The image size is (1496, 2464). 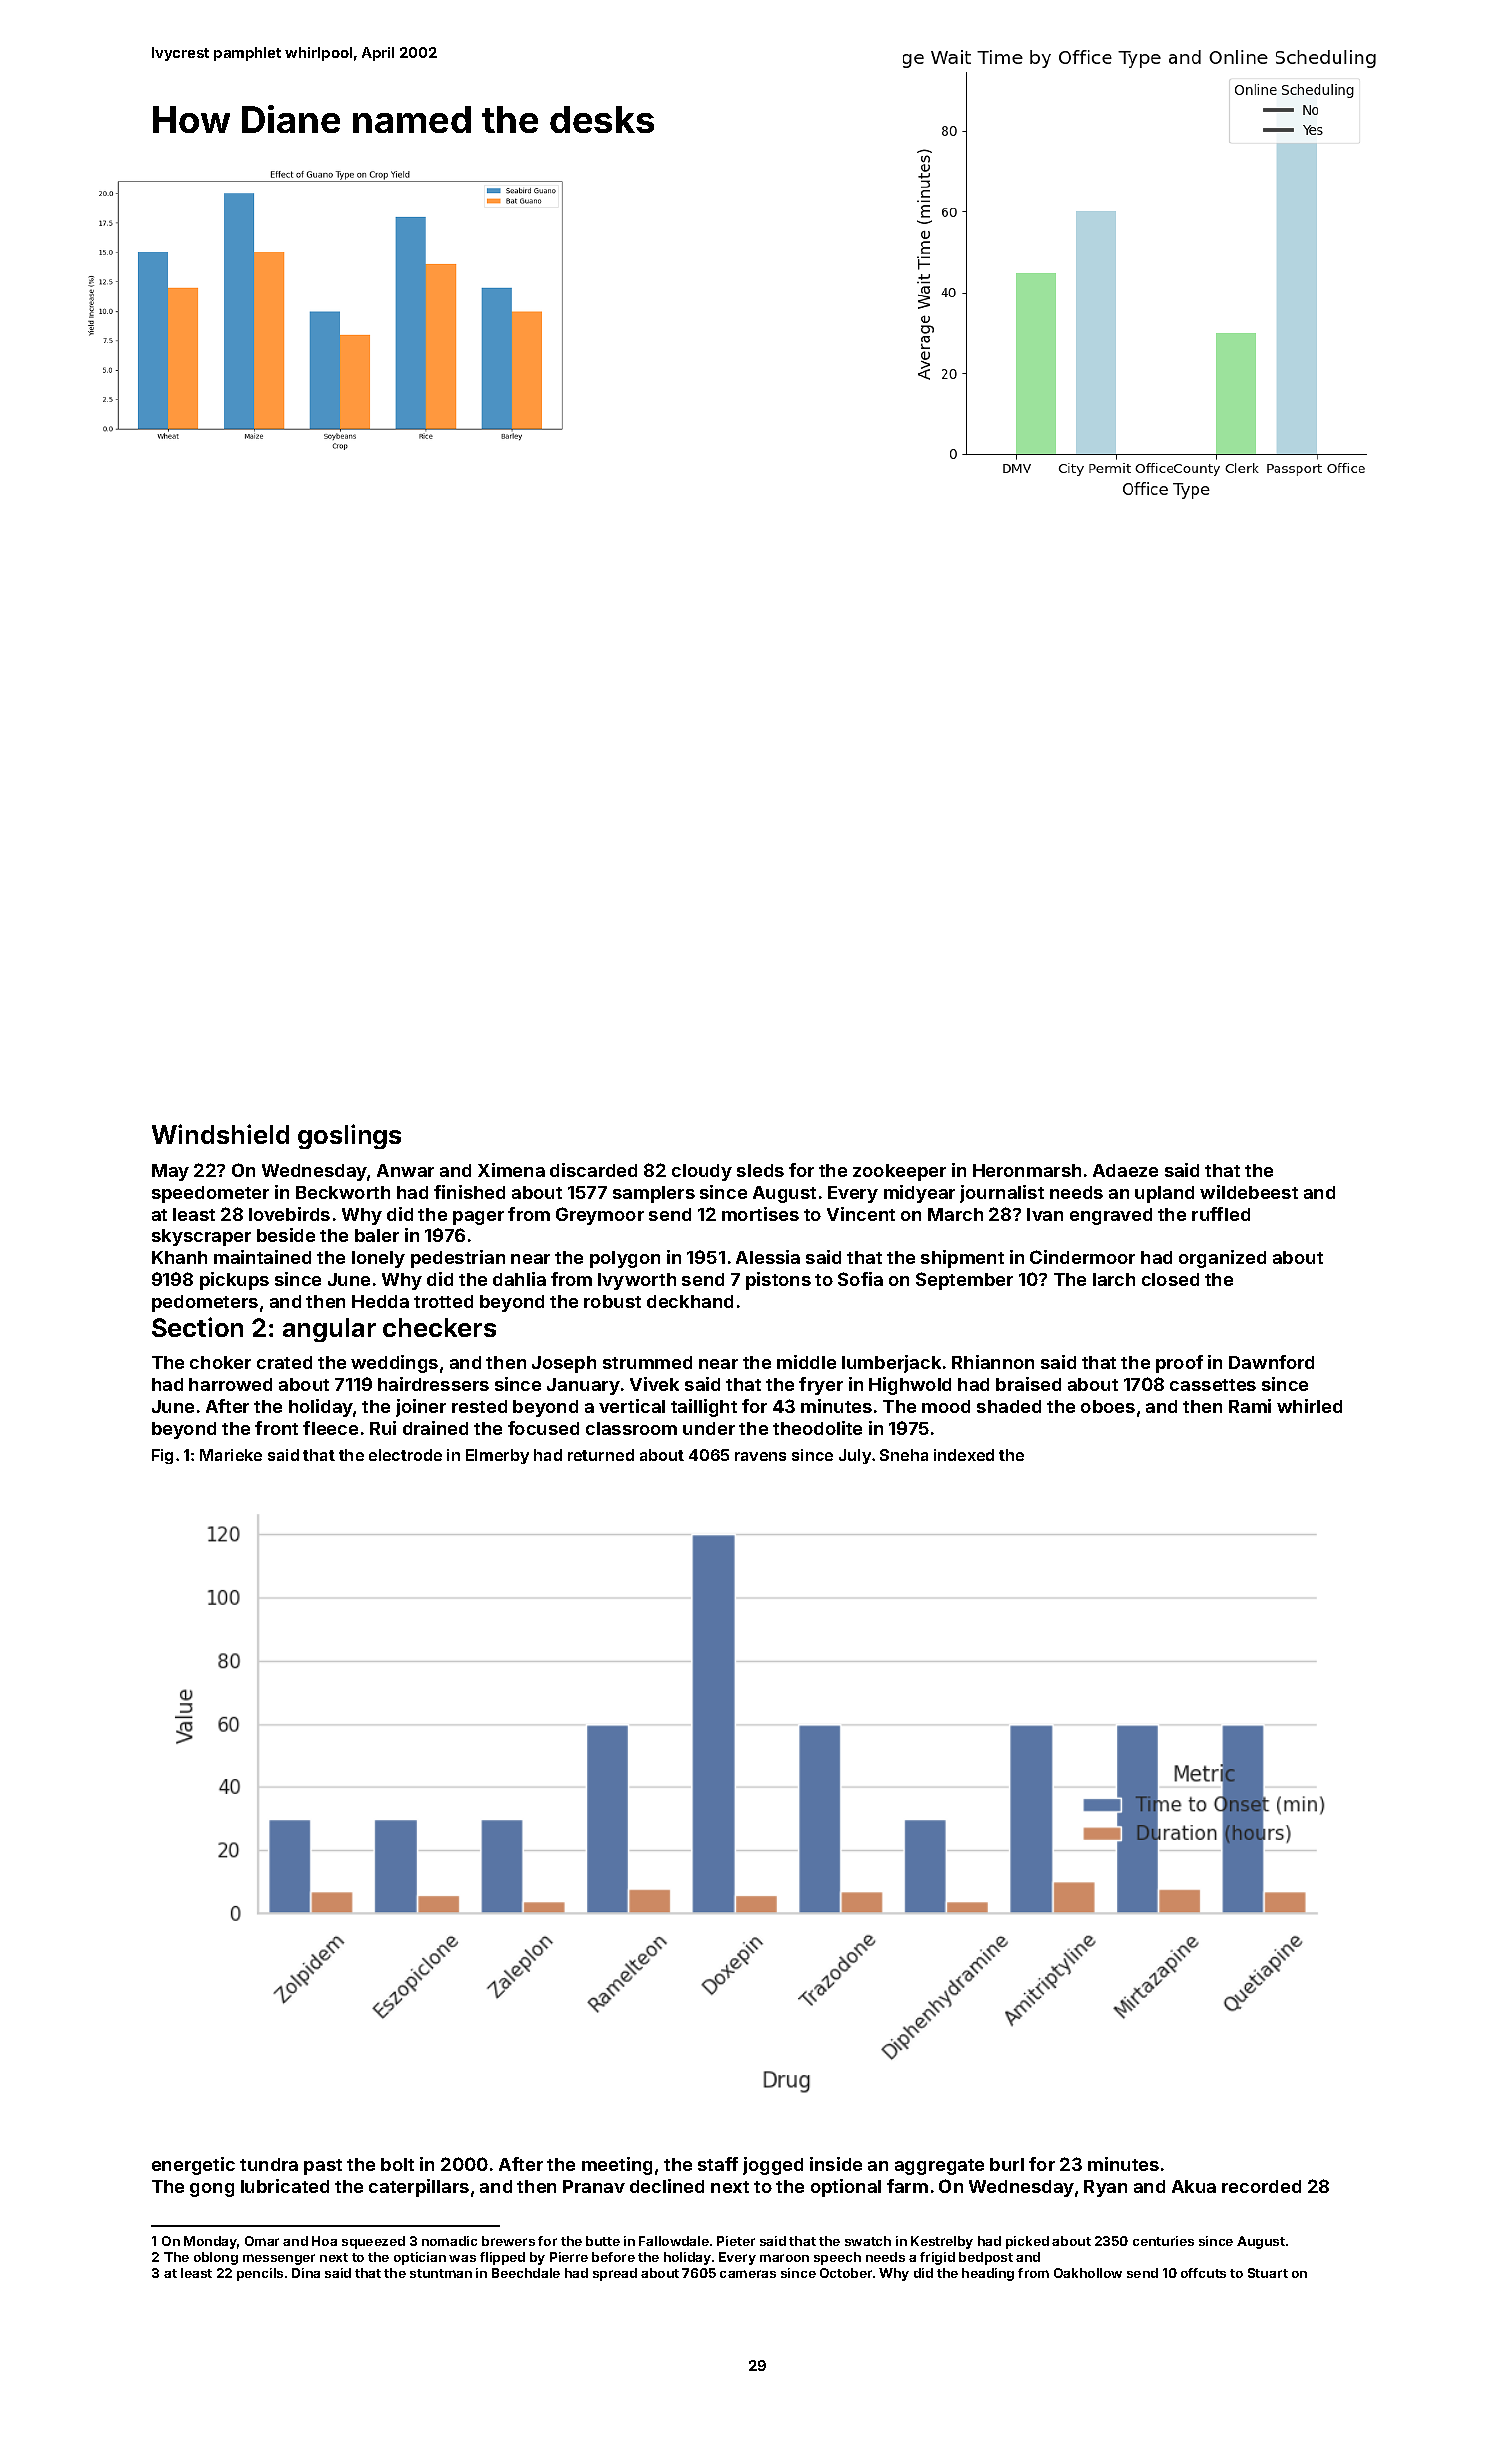 What do you see at coordinates (1125, 1170) in the screenshot?
I see `Adaeze` at bounding box center [1125, 1170].
